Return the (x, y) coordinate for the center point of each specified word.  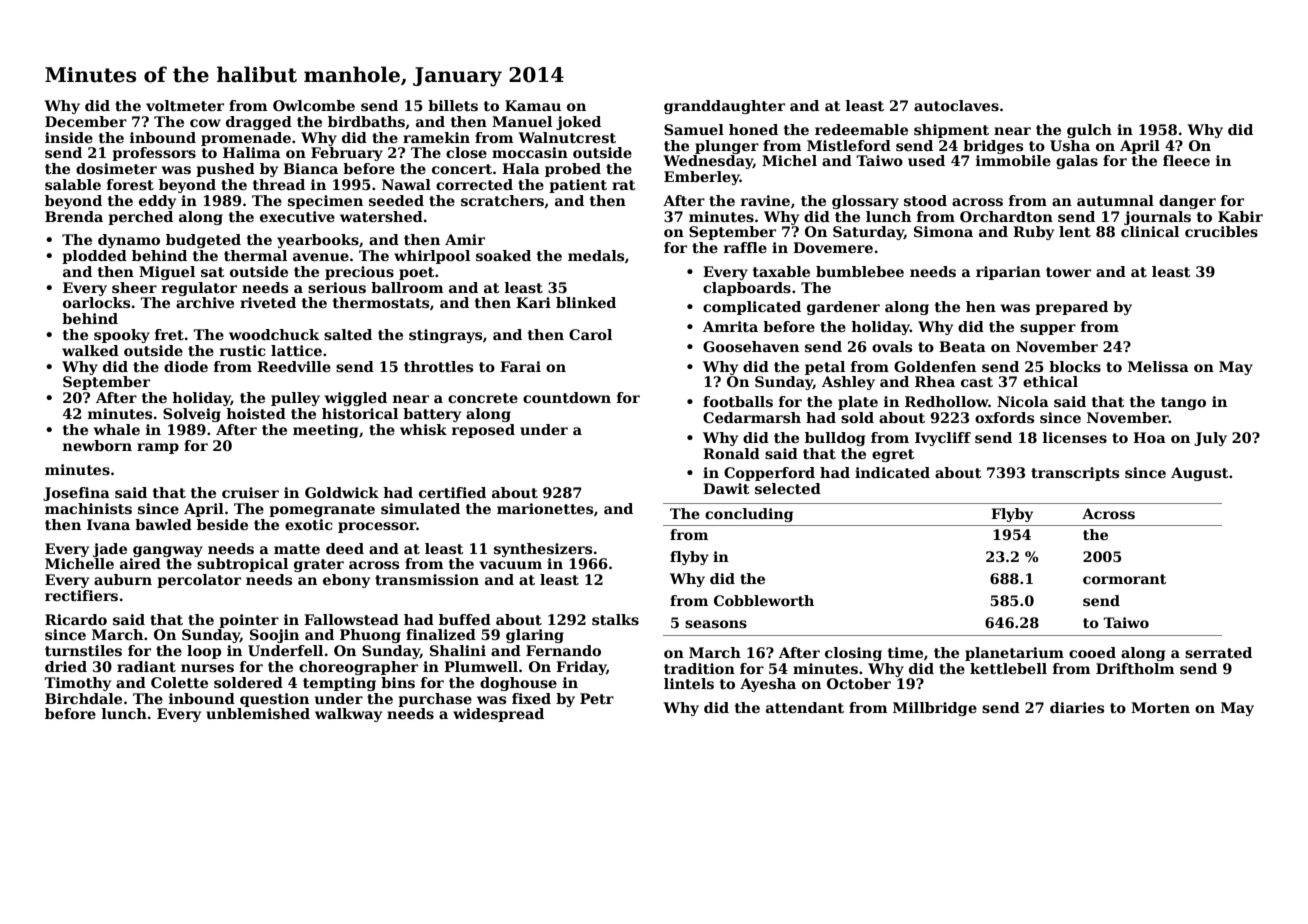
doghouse (518, 684)
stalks (615, 619)
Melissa (1158, 366)
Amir (465, 239)
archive (205, 302)
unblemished (258, 713)
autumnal (1115, 200)
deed (345, 548)
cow (205, 123)
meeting (325, 431)
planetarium (1014, 654)
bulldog (835, 439)
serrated (1218, 652)
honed (753, 129)
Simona (943, 231)
